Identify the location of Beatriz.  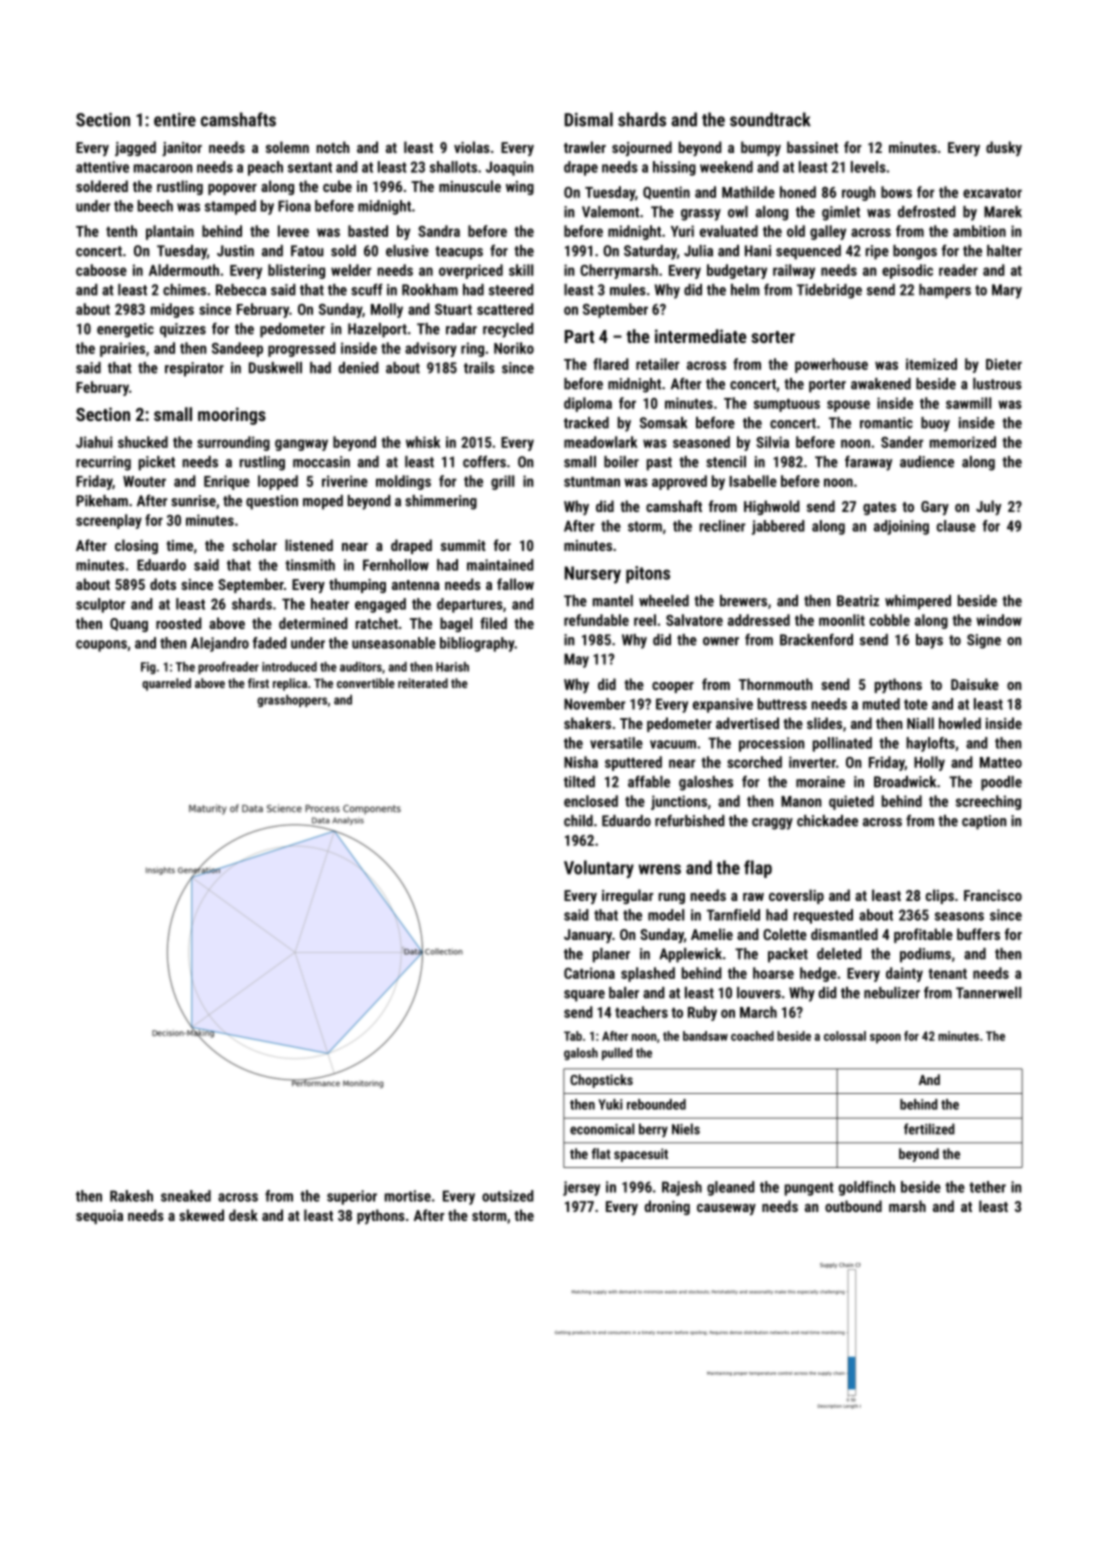
(858, 601).
